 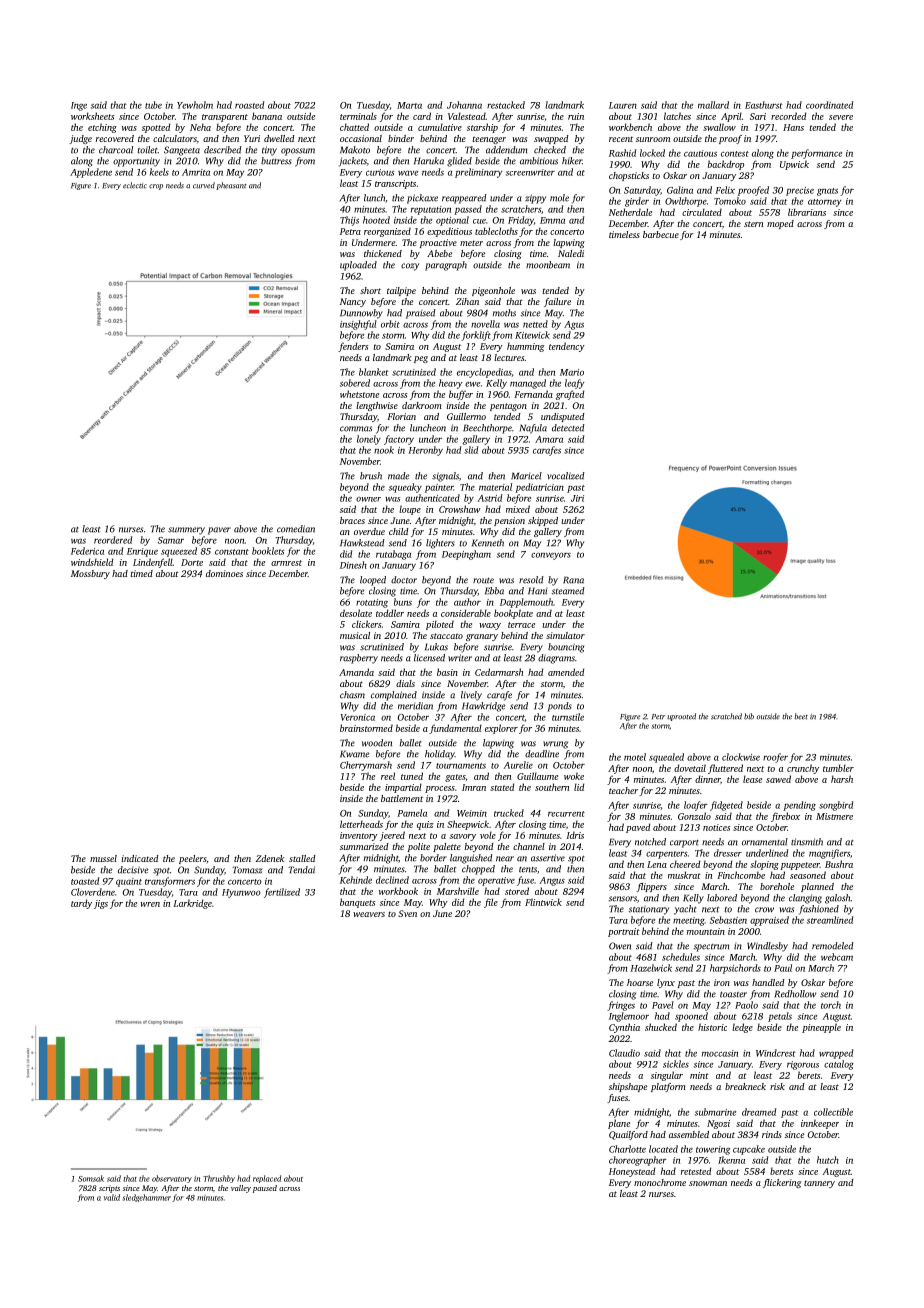 I want to click on weavers, so click(x=369, y=914).
